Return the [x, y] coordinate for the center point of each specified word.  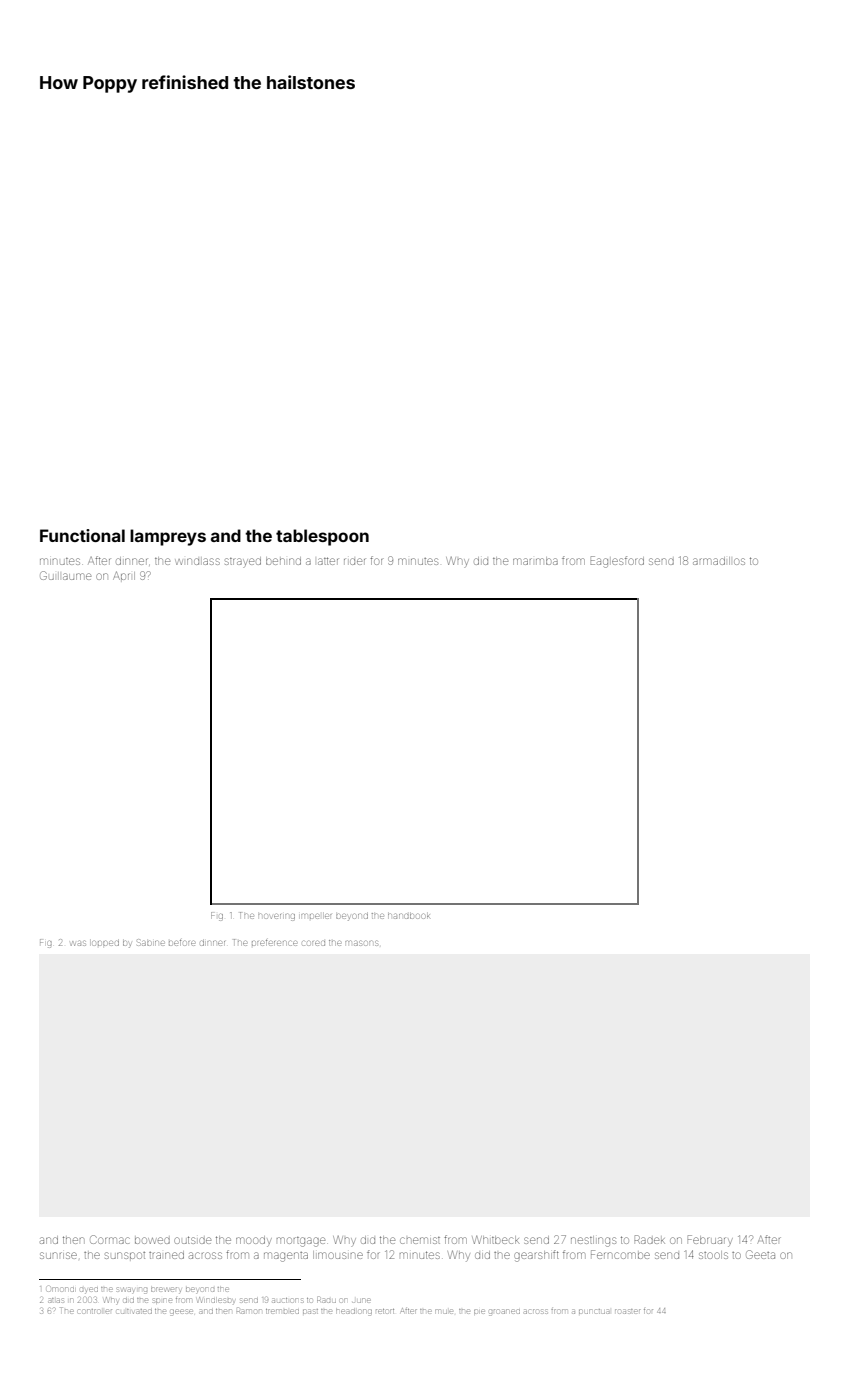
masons [361, 943]
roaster [627, 1311]
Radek [649, 1239]
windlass [197, 561]
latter [328, 561]
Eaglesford [617, 562]
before [182, 943]
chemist [420, 1240]
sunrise [58, 1255]
